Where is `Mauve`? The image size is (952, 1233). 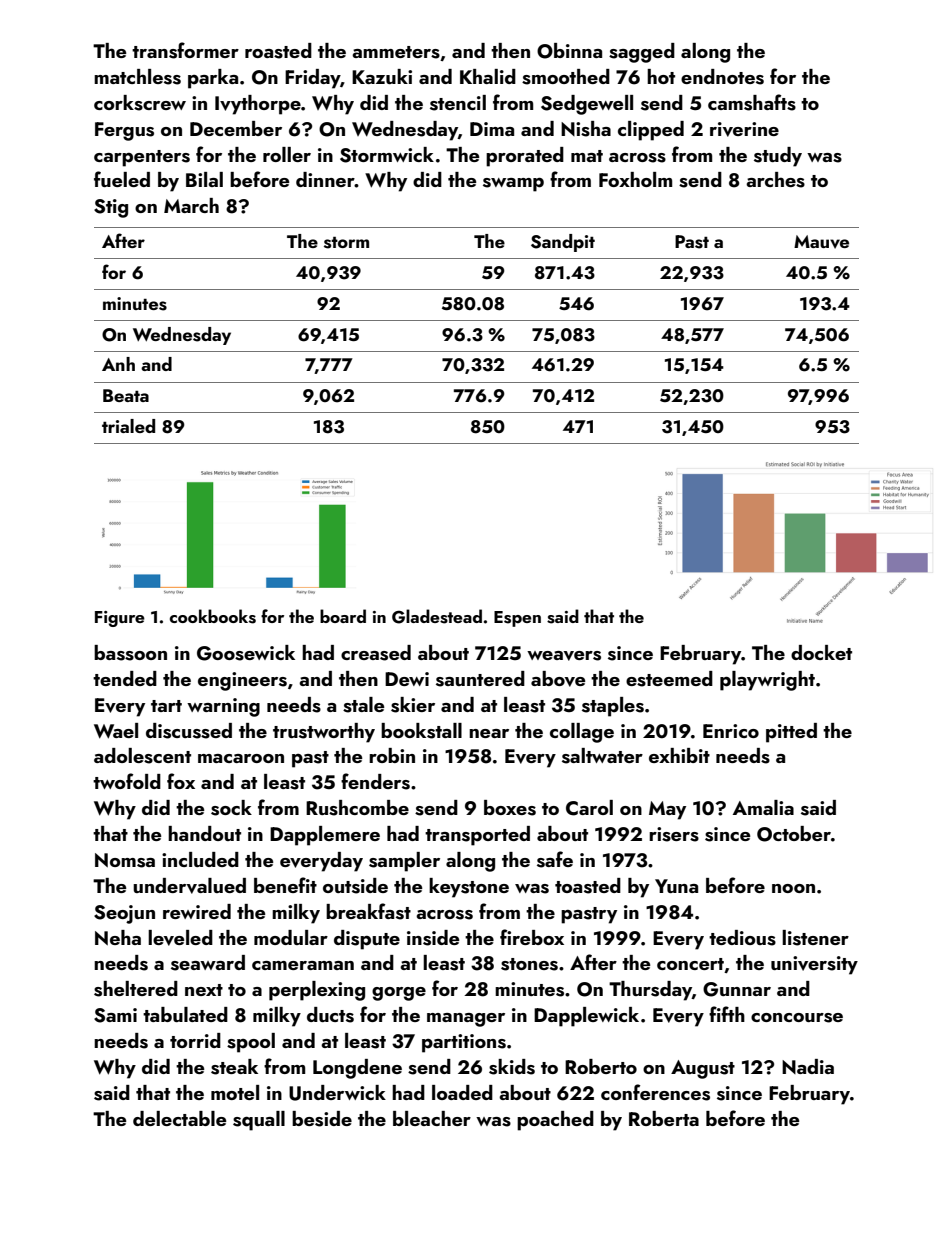 Mauve is located at coordinates (821, 242).
